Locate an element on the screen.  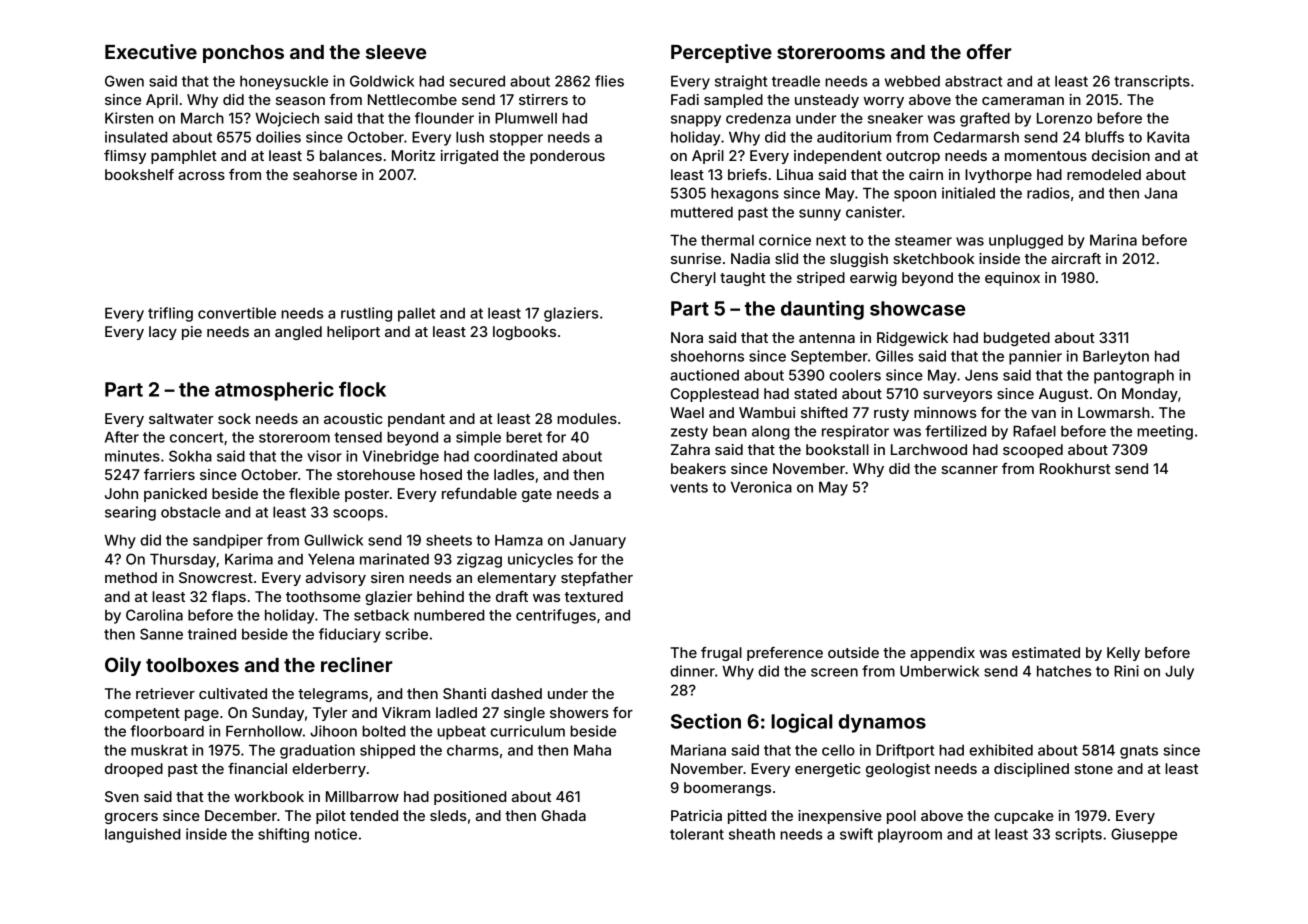
hatches is located at coordinates (1064, 671).
